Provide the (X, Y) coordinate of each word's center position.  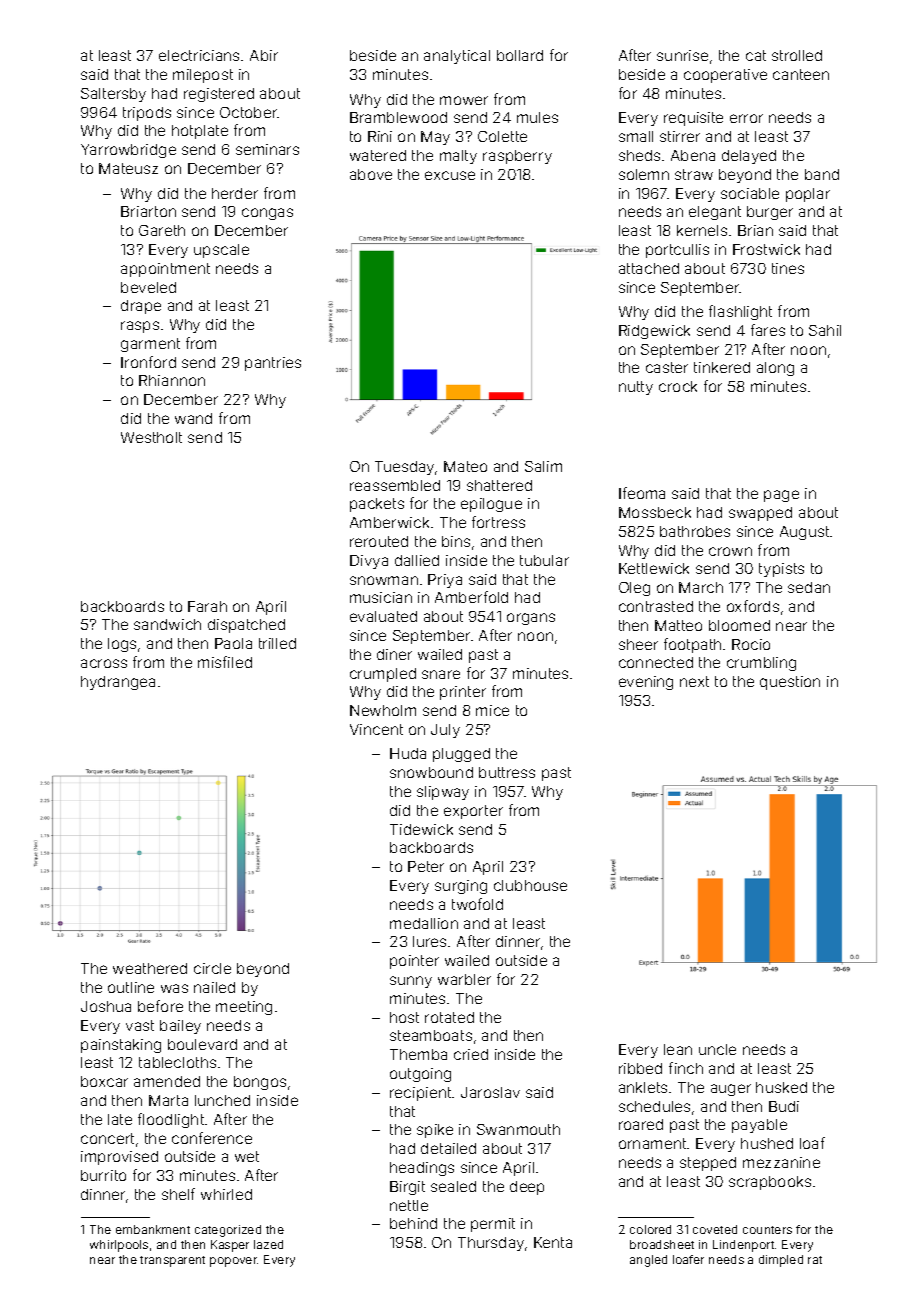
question (790, 683)
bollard (520, 55)
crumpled (383, 675)
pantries (273, 364)
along (775, 369)
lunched (222, 1100)
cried (471, 1054)
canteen (801, 74)
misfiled (225, 662)
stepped (708, 1164)
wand (193, 418)
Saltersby (113, 95)
